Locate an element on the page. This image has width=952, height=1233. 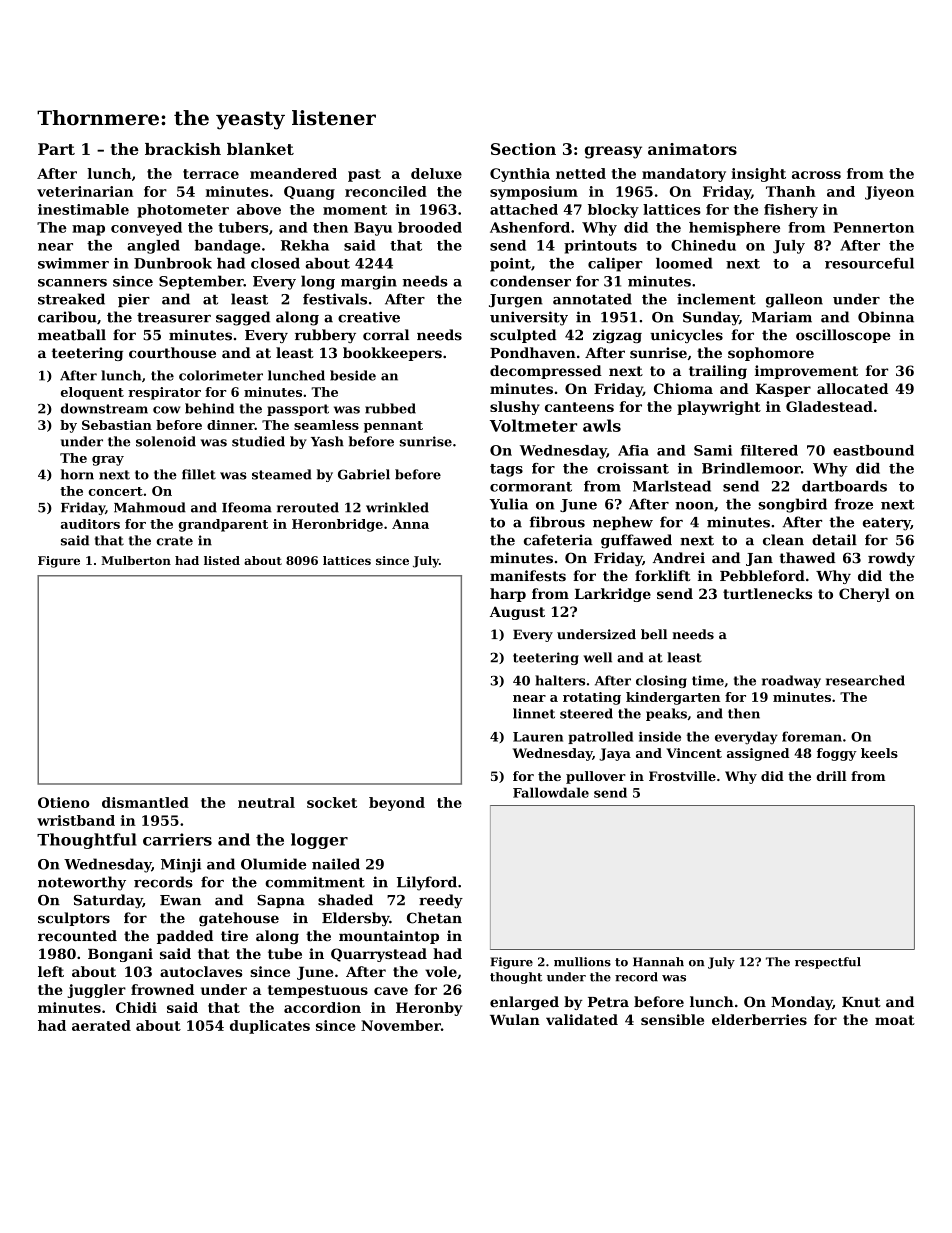
moat is located at coordinates (895, 1020).
